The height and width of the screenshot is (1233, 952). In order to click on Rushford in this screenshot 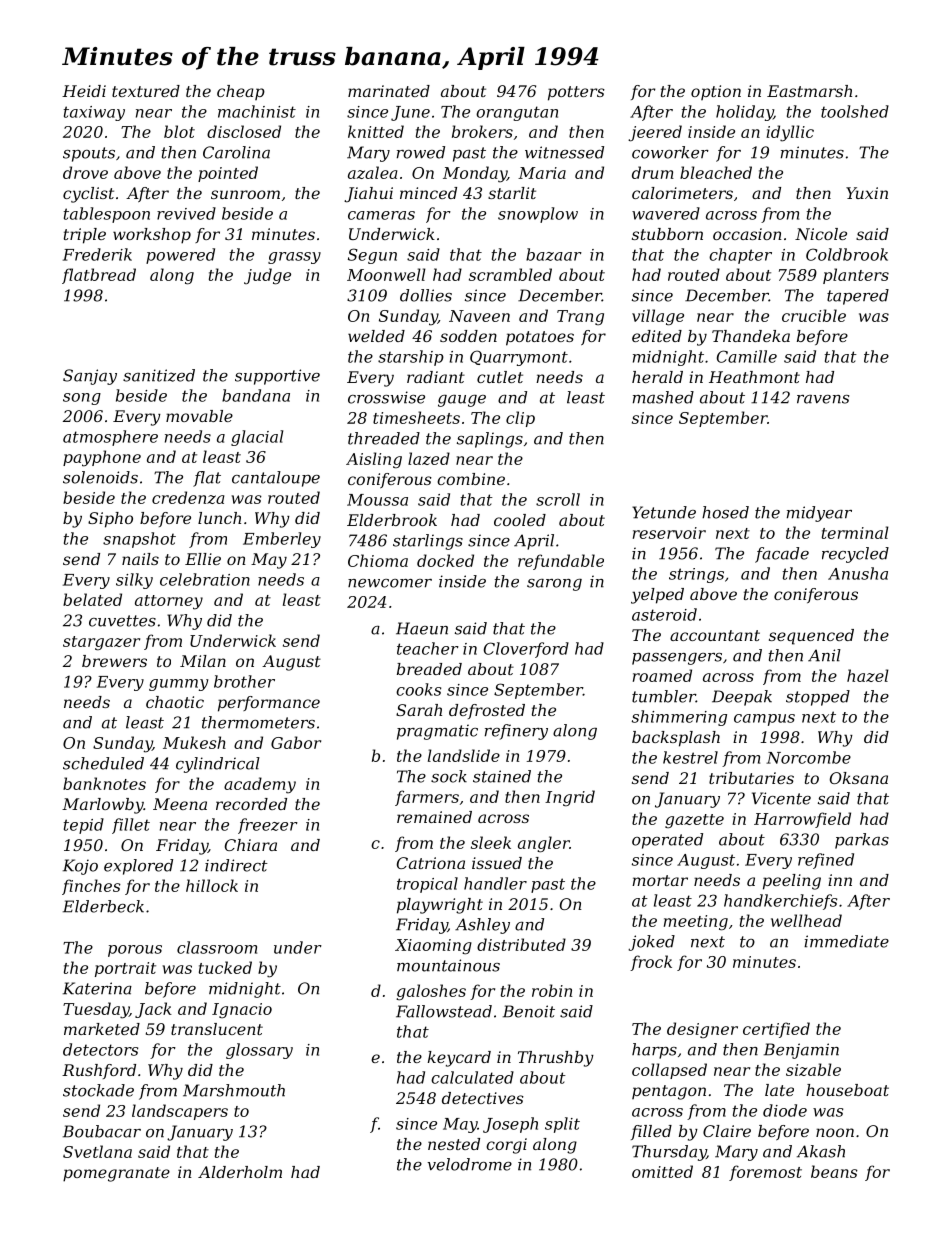, I will do `click(99, 1071)`.
